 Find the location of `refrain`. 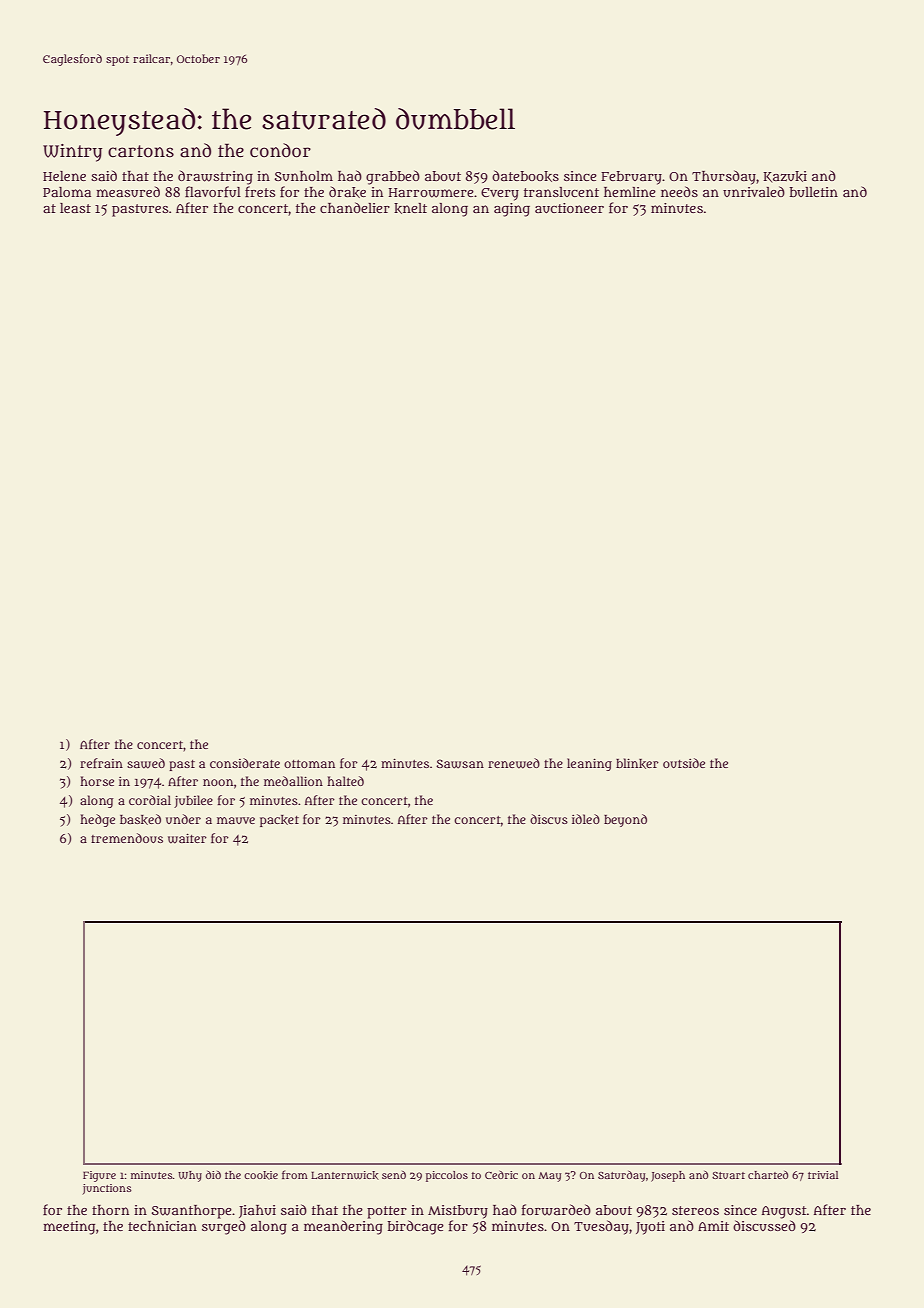

refrain is located at coordinates (101, 763).
